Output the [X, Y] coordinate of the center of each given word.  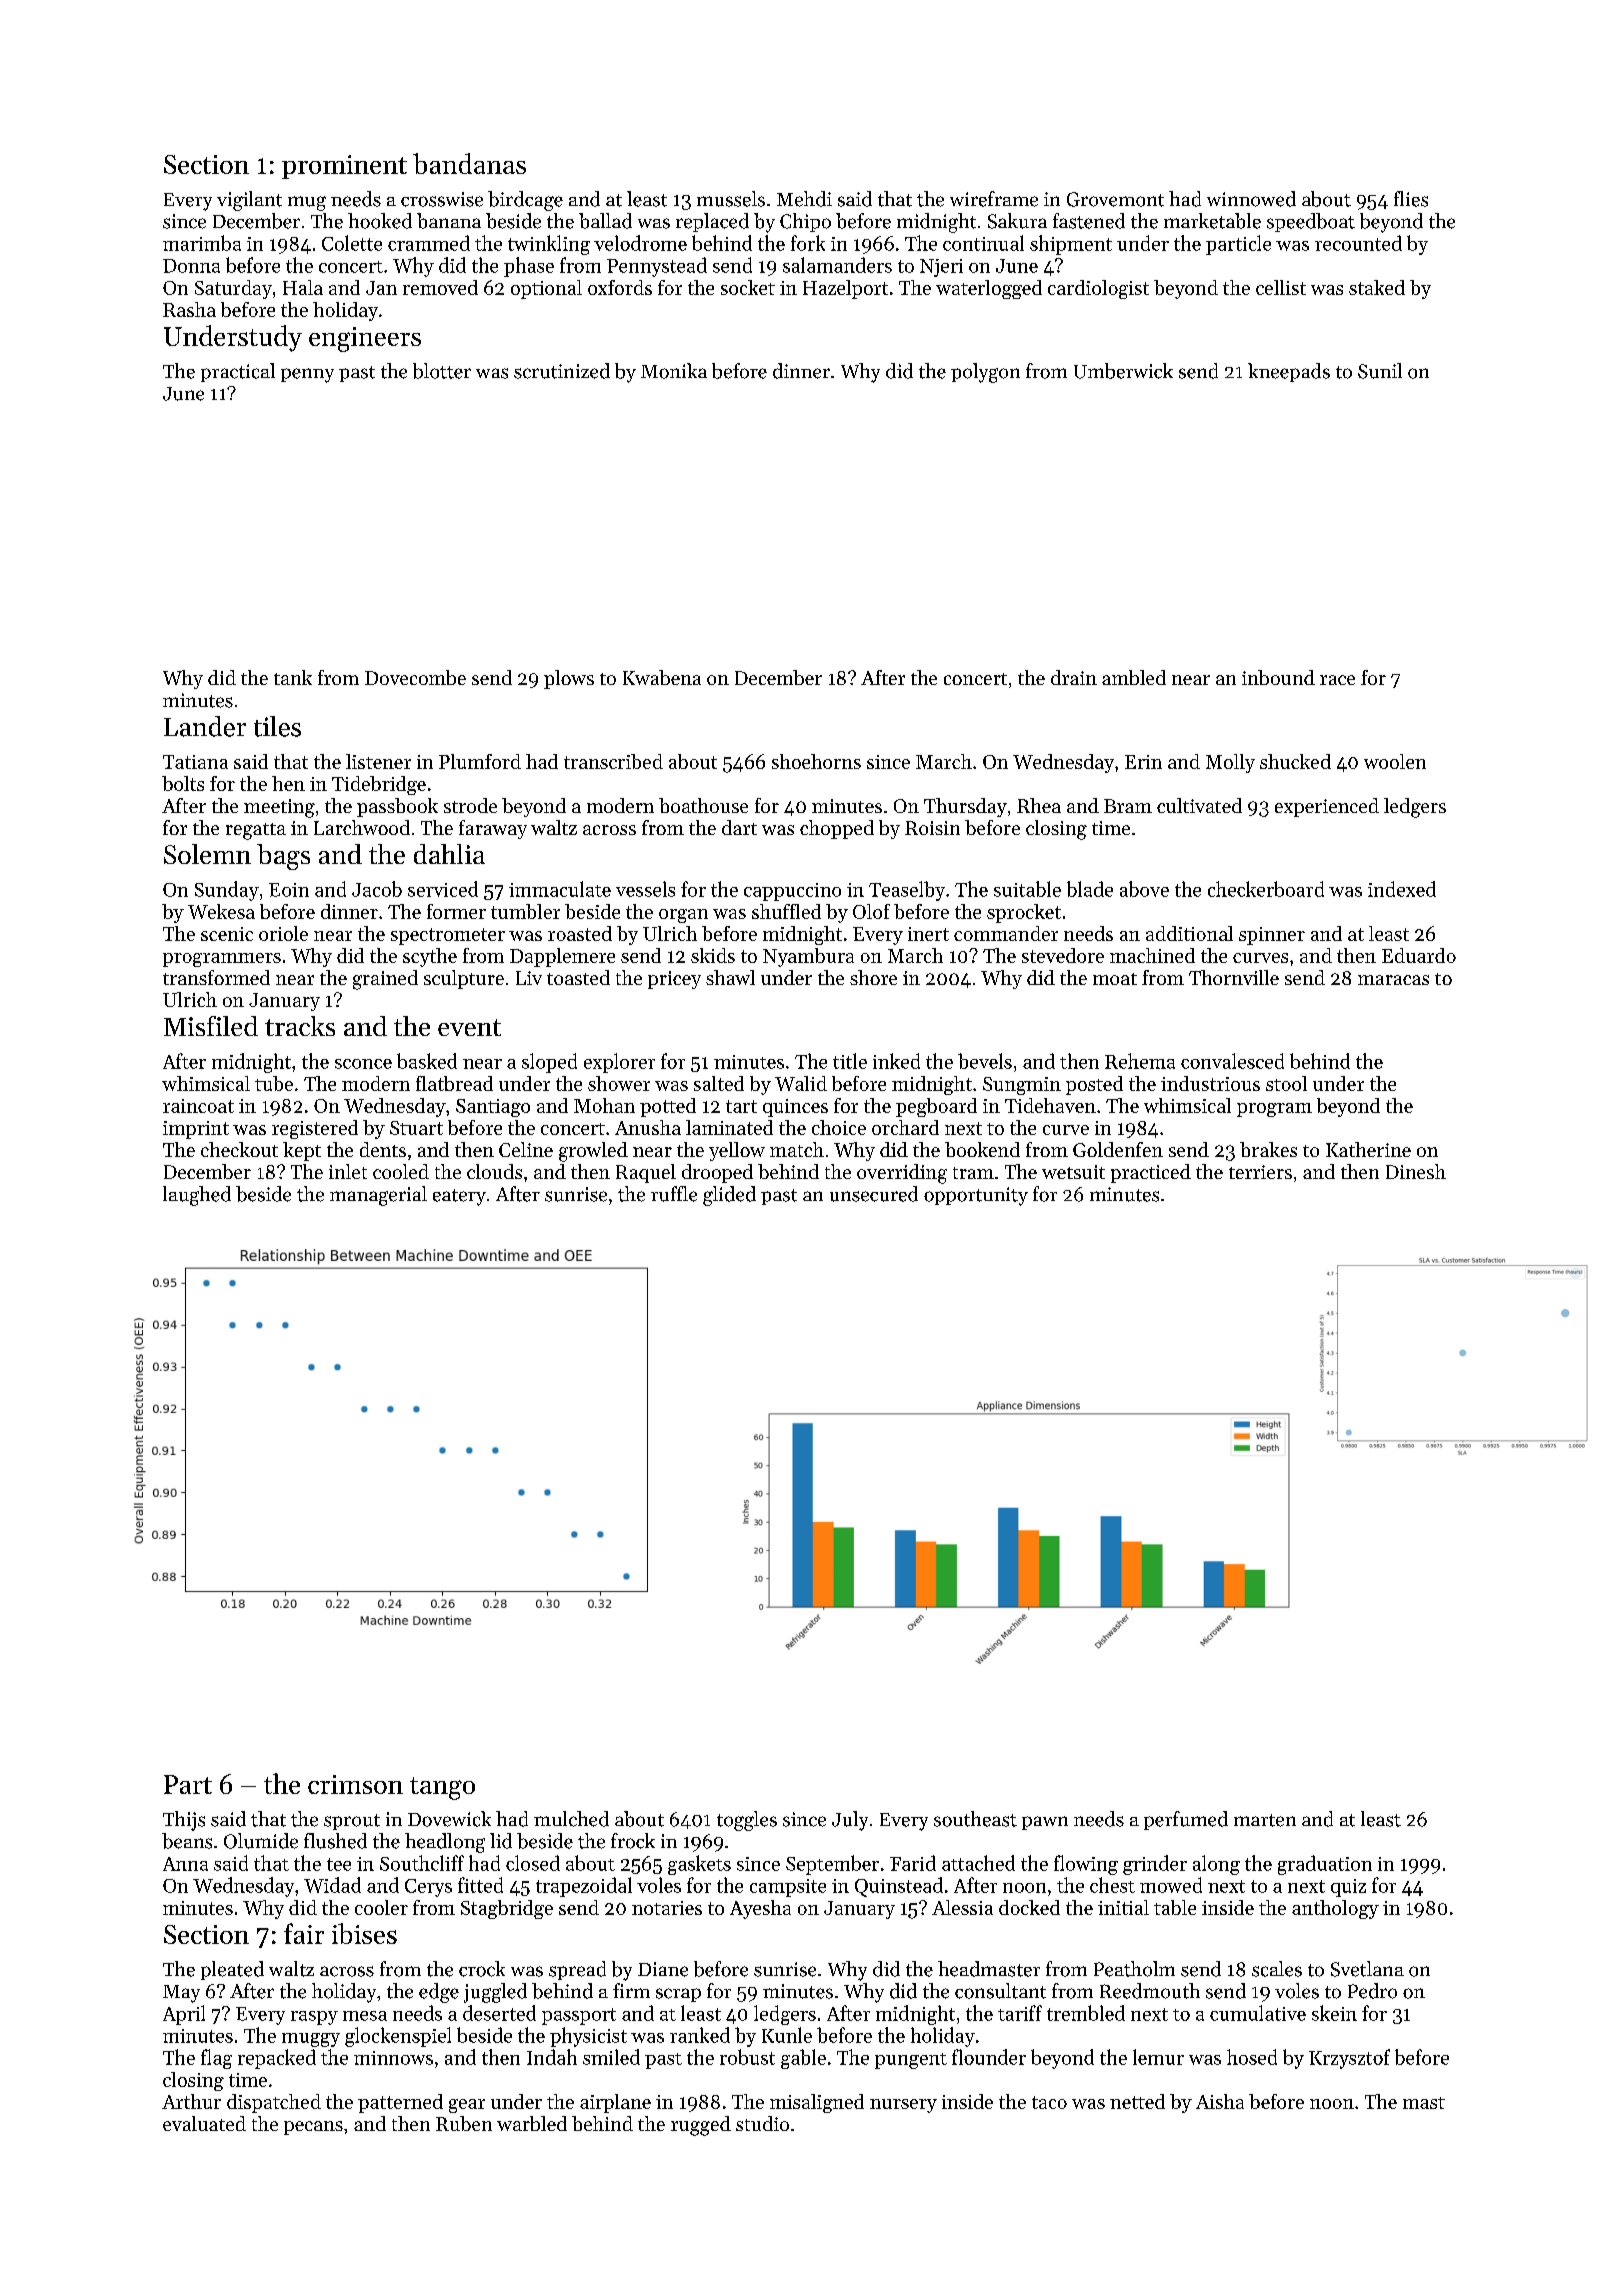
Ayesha [760, 1909]
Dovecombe [415, 677]
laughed [197, 1196]
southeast [975, 1819]
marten [1265, 1820]
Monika [674, 371]
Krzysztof [1349, 2059]
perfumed [1186, 1820]
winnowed [1251, 199]
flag [216, 2059]
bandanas [469, 163]
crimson [355, 1784]
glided [729, 1196]
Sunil [1380, 371]
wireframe [994, 199]
